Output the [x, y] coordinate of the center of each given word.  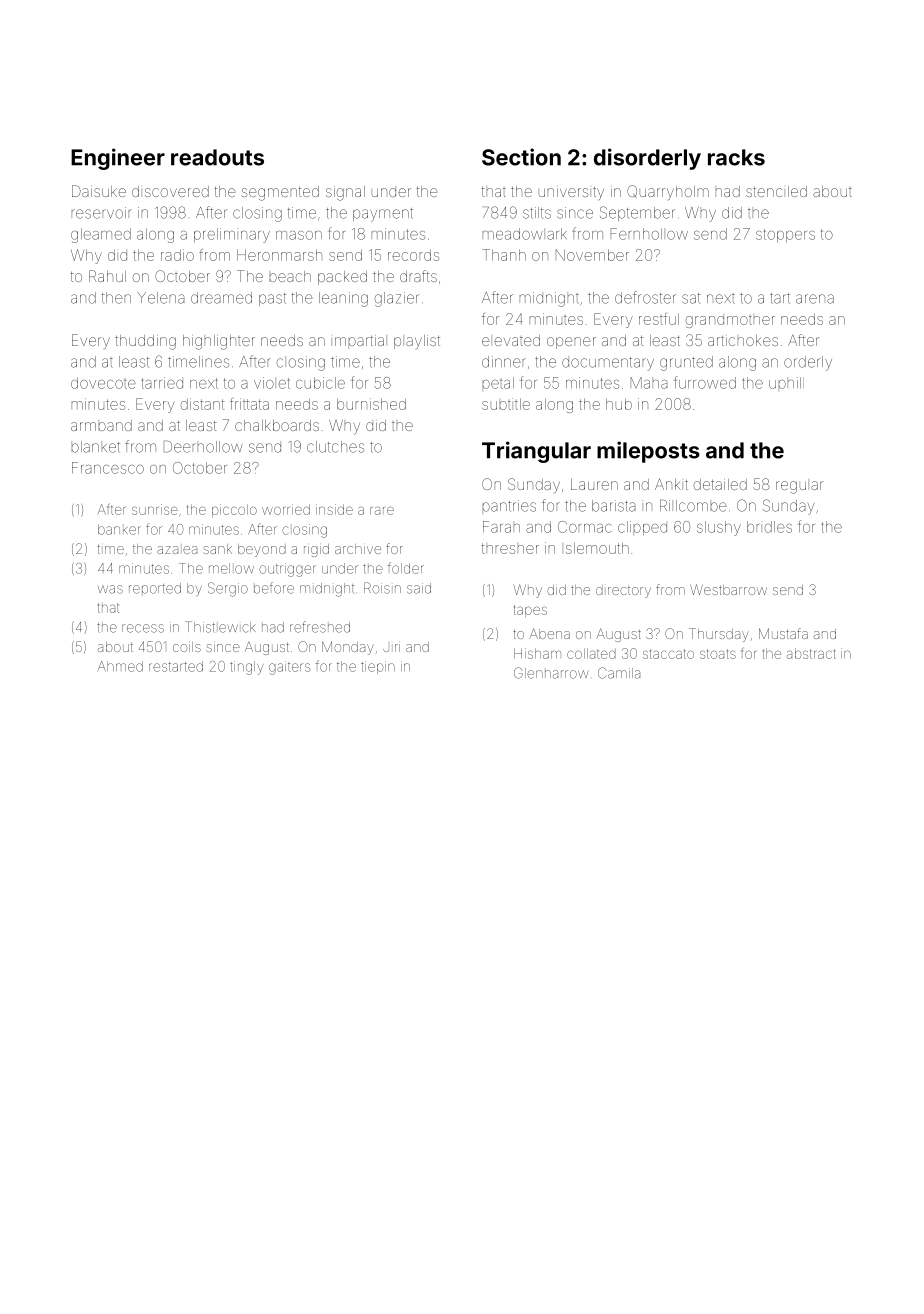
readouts [217, 157]
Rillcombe [693, 506]
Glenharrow [551, 673]
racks [736, 157]
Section [521, 157]
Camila [619, 673]
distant [203, 404]
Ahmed [120, 666]
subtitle [506, 404]
